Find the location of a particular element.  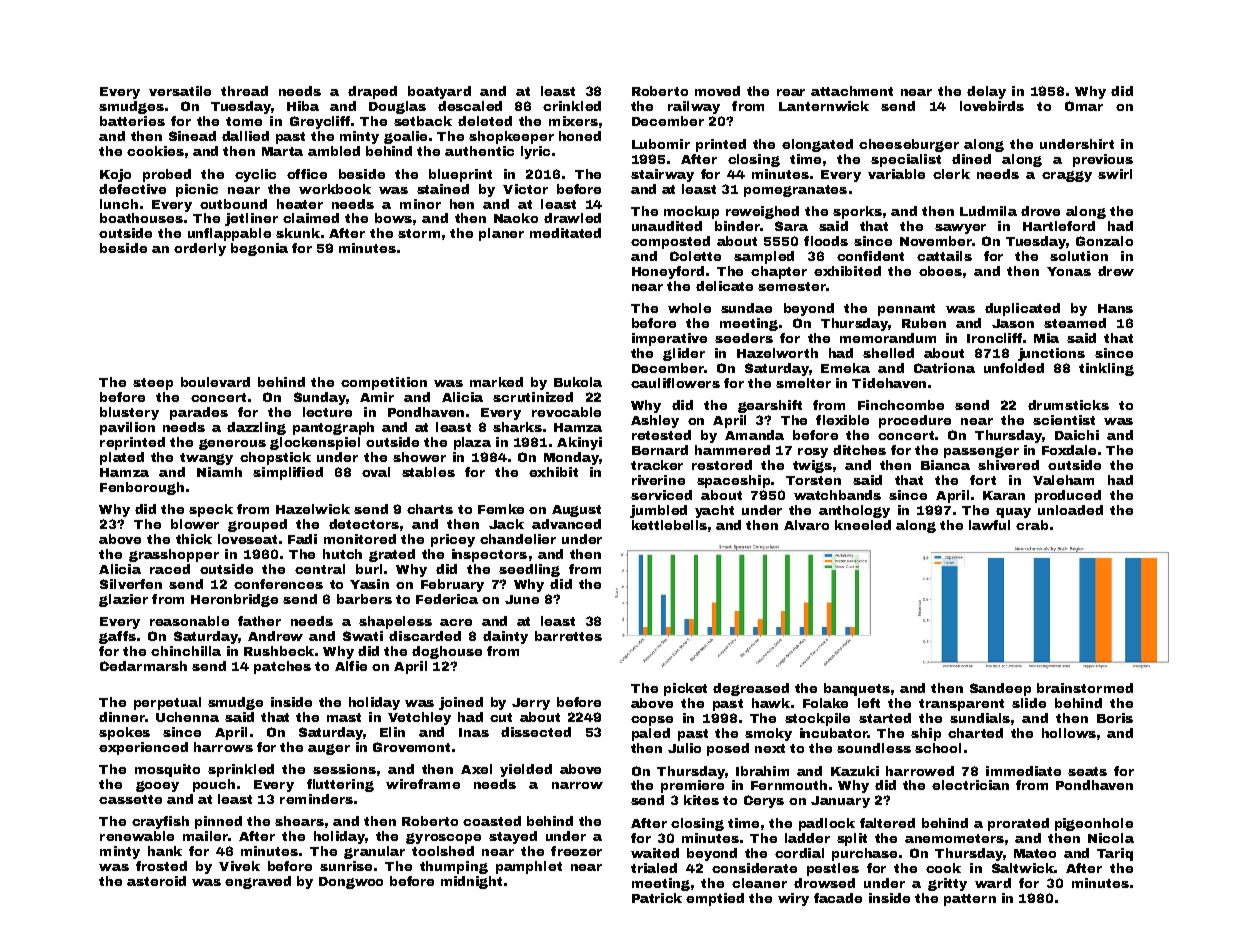

steamed is located at coordinates (1075, 323).
